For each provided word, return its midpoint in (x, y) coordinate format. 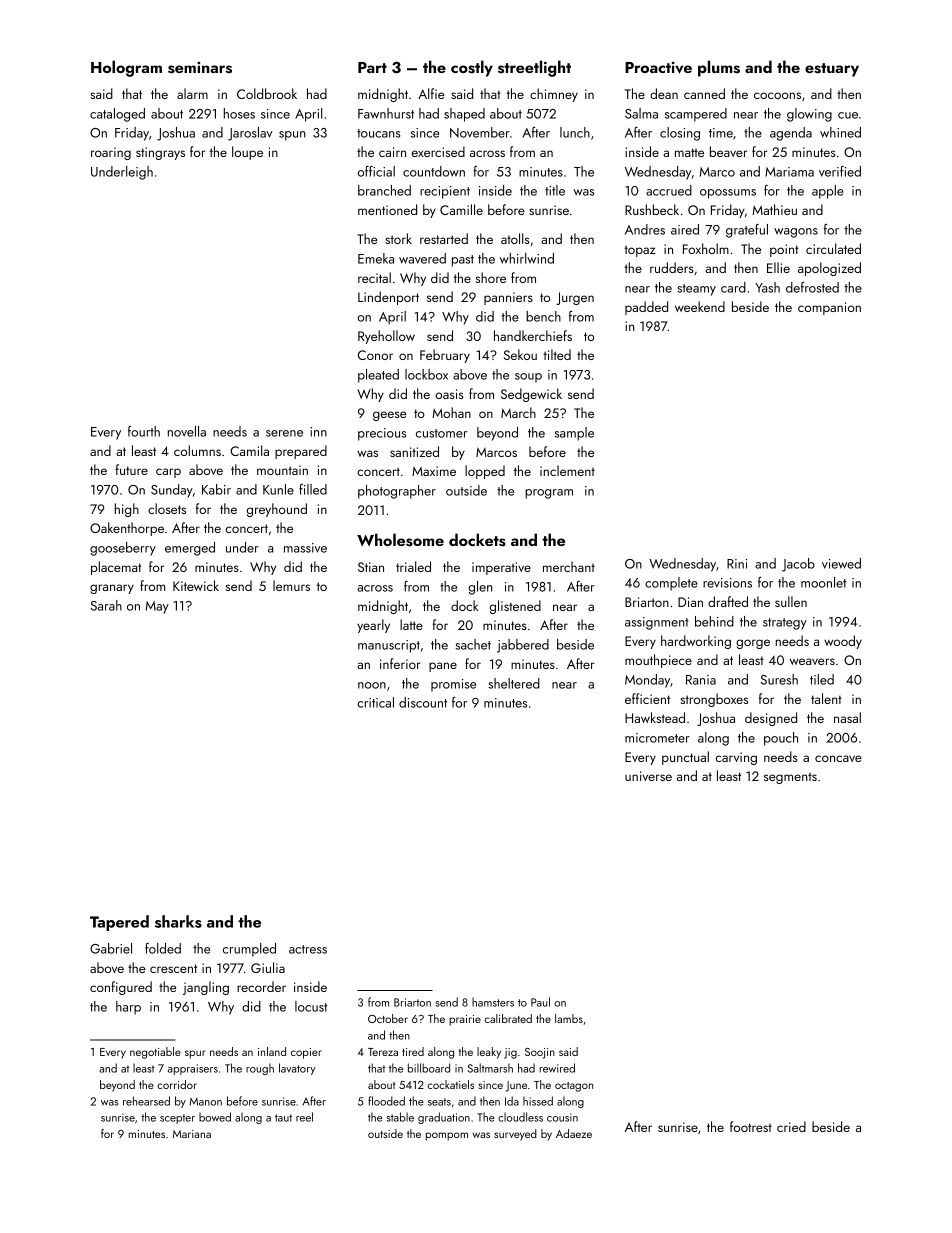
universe (648, 776)
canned (704, 93)
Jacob (798, 565)
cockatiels (451, 1084)
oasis (450, 394)
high (127, 510)
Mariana (192, 1134)
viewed (841, 563)
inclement (567, 470)
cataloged (117, 115)
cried (791, 1126)
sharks (178, 921)
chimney (554, 95)
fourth (144, 431)
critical (375, 702)
